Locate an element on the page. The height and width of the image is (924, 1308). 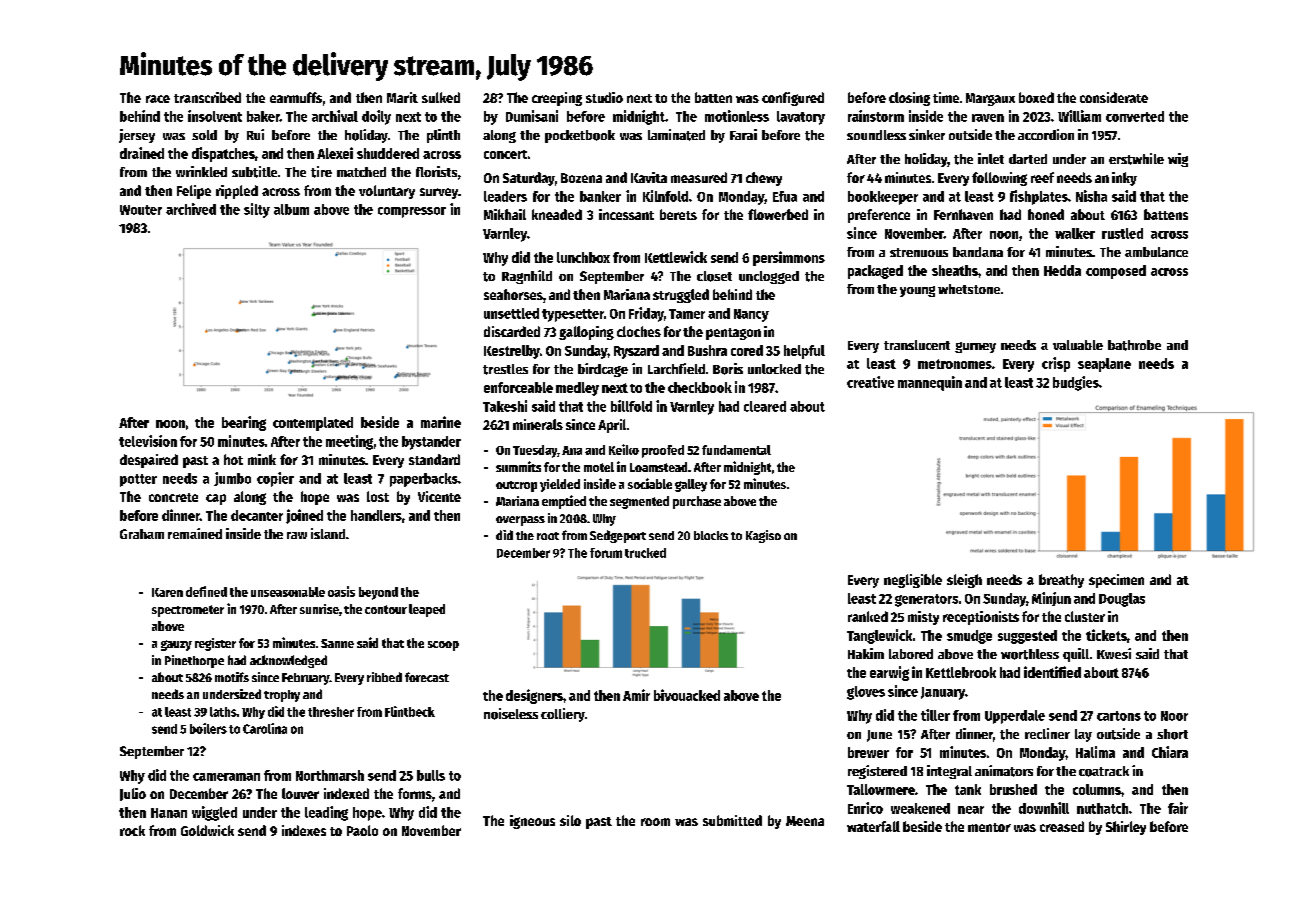
indexes is located at coordinates (304, 830).
